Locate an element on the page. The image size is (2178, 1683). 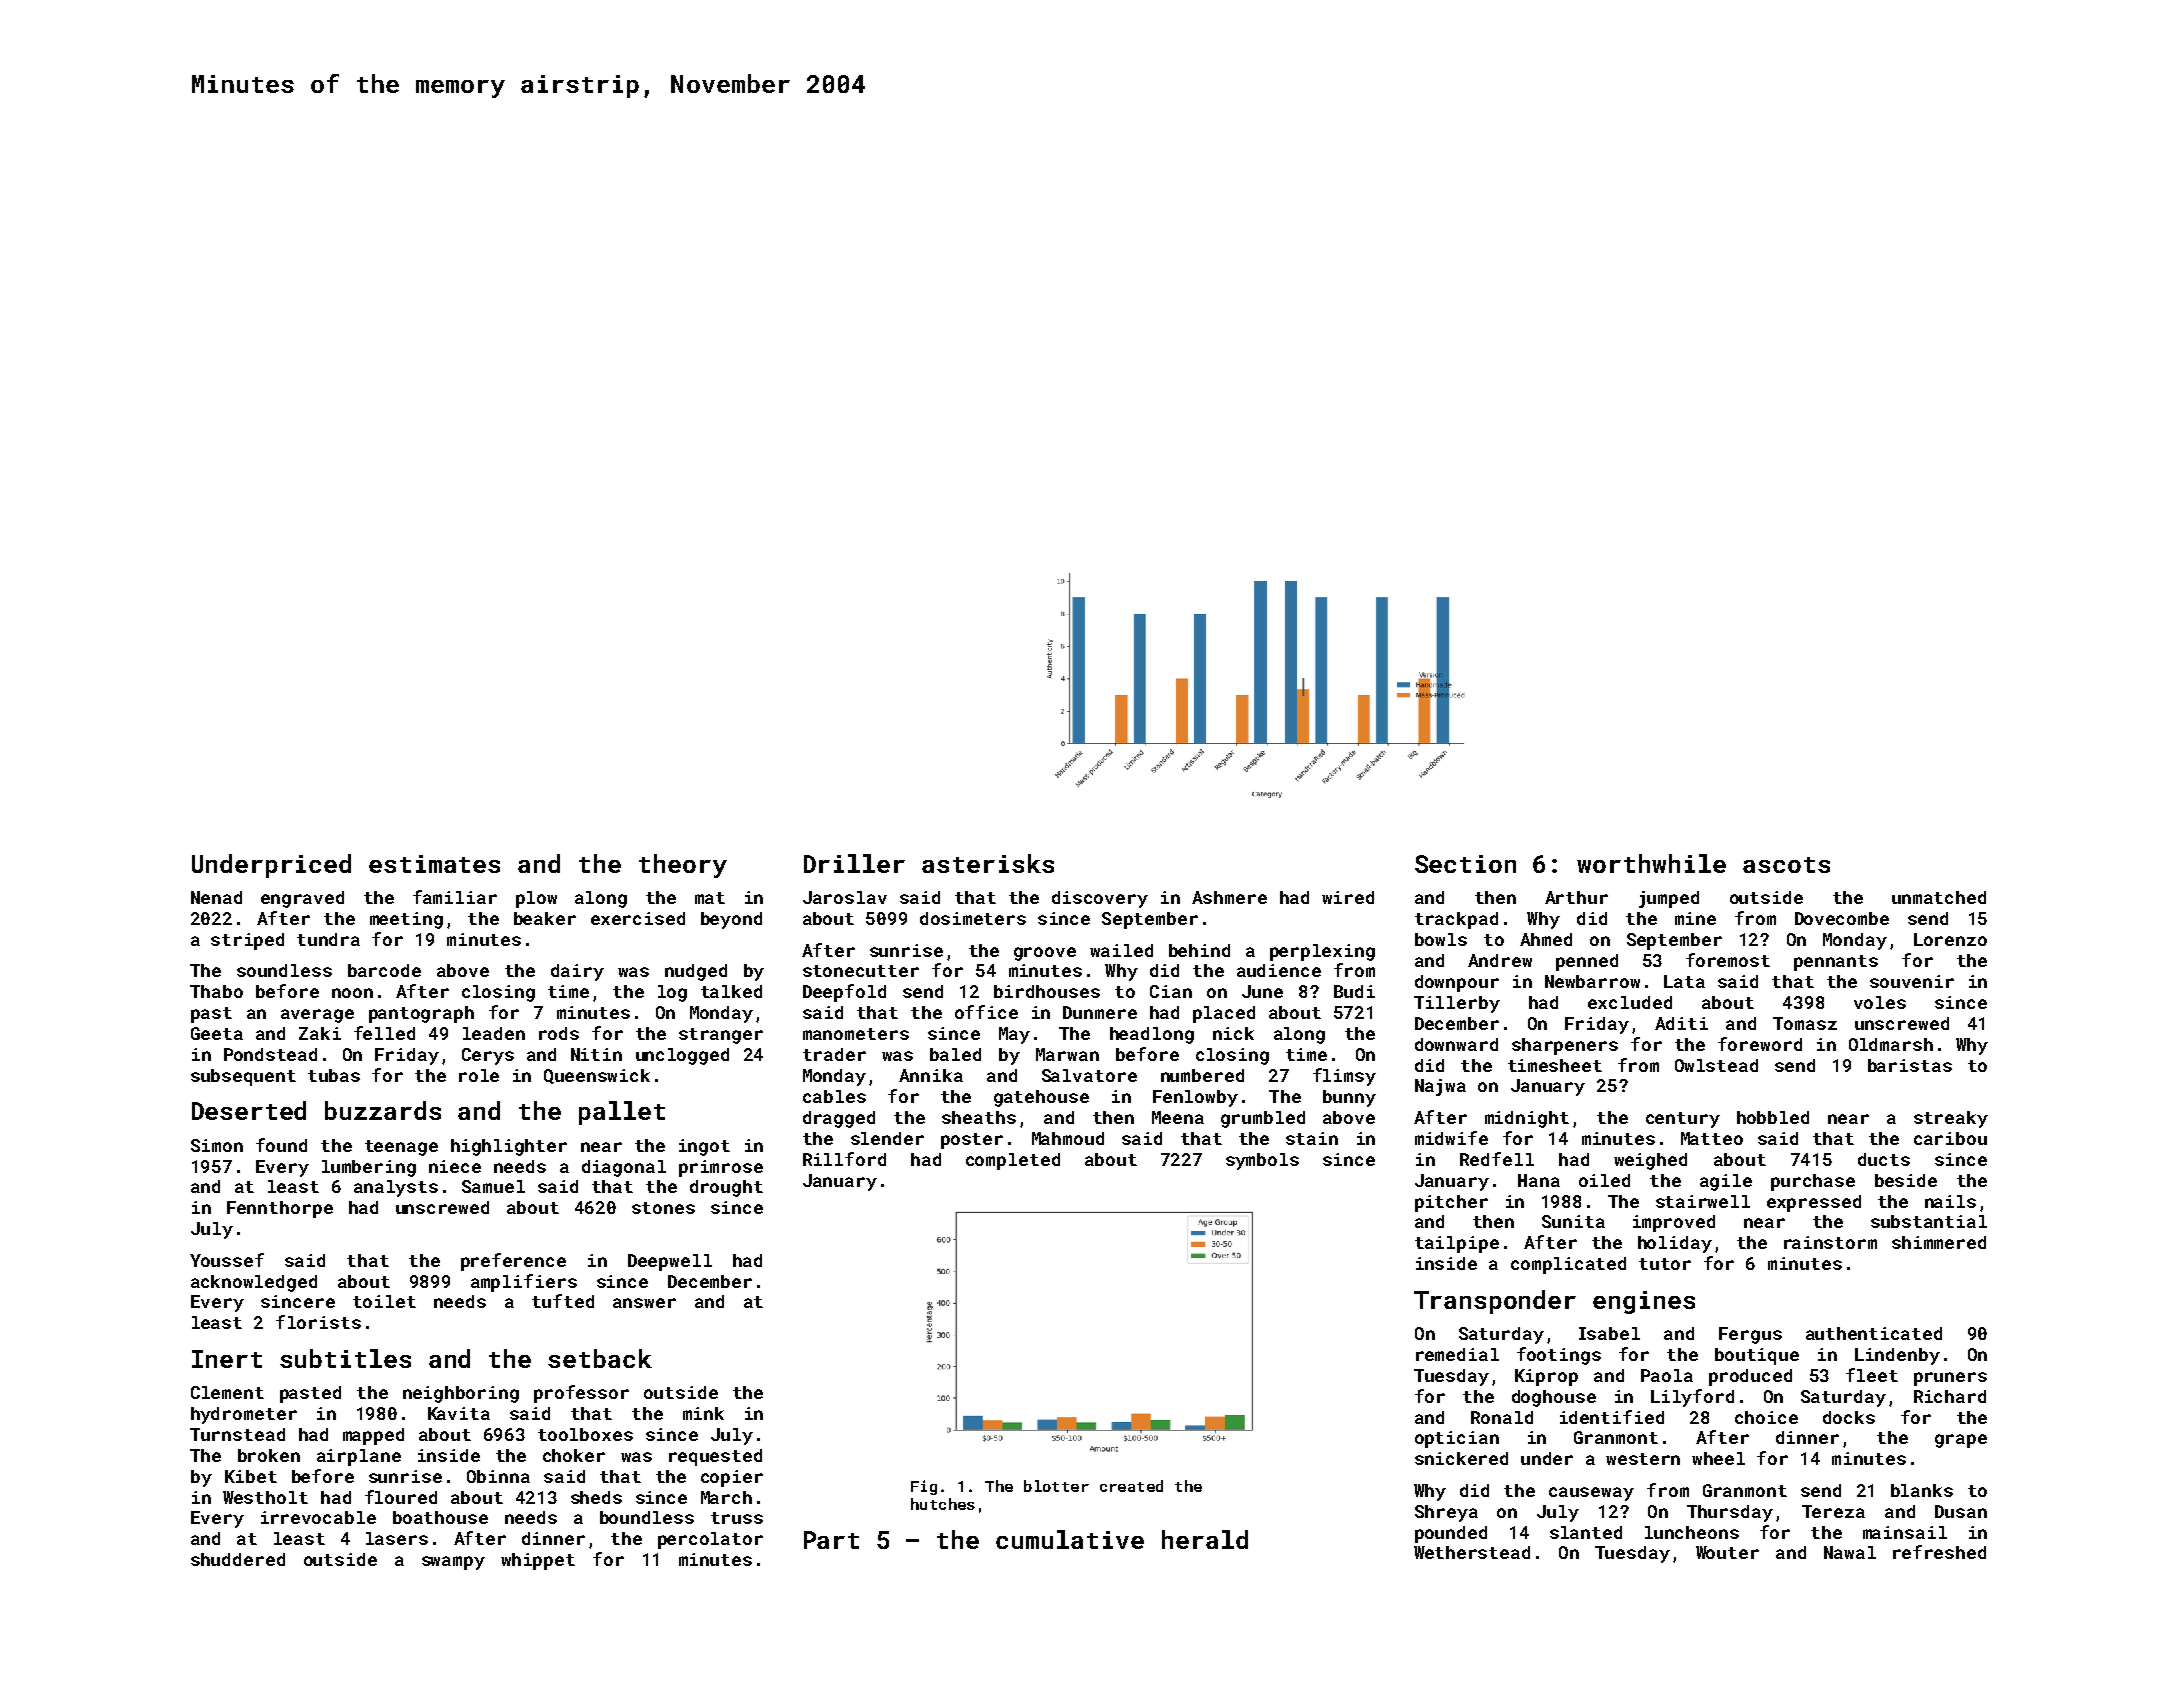
Redfell is located at coordinates (1497, 1159).
